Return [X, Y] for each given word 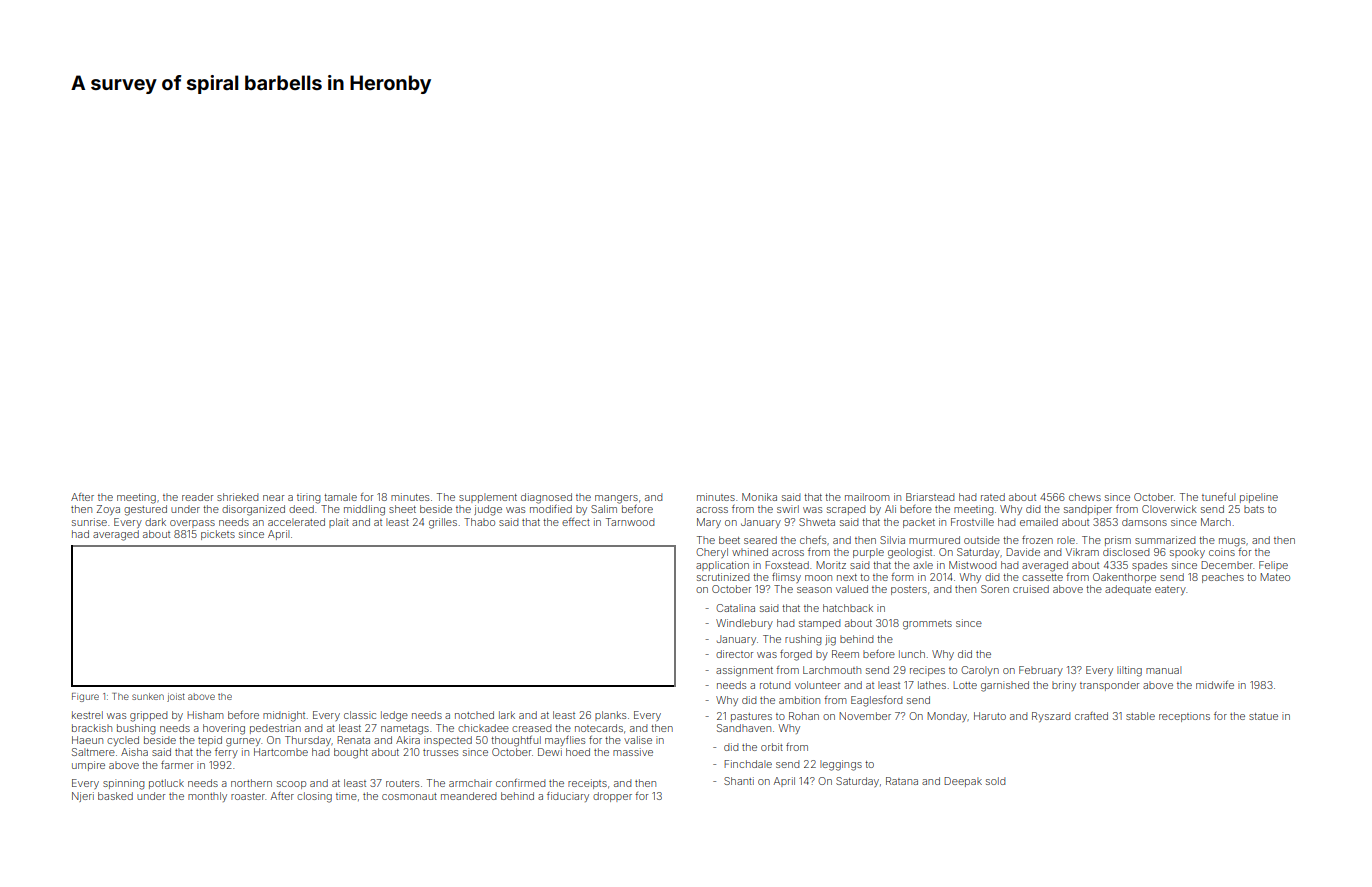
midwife [1215, 685]
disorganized [253, 510]
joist [176, 697]
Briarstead [930, 497]
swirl [788, 509]
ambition [799, 700]
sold [995, 781]
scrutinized [723, 577]
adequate [1128, 590]
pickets [218, 535]
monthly [207, 797]
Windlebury [744, 624]
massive [633, 752]
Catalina [735, 608]
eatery [1170, 590]
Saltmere [93, 752]
